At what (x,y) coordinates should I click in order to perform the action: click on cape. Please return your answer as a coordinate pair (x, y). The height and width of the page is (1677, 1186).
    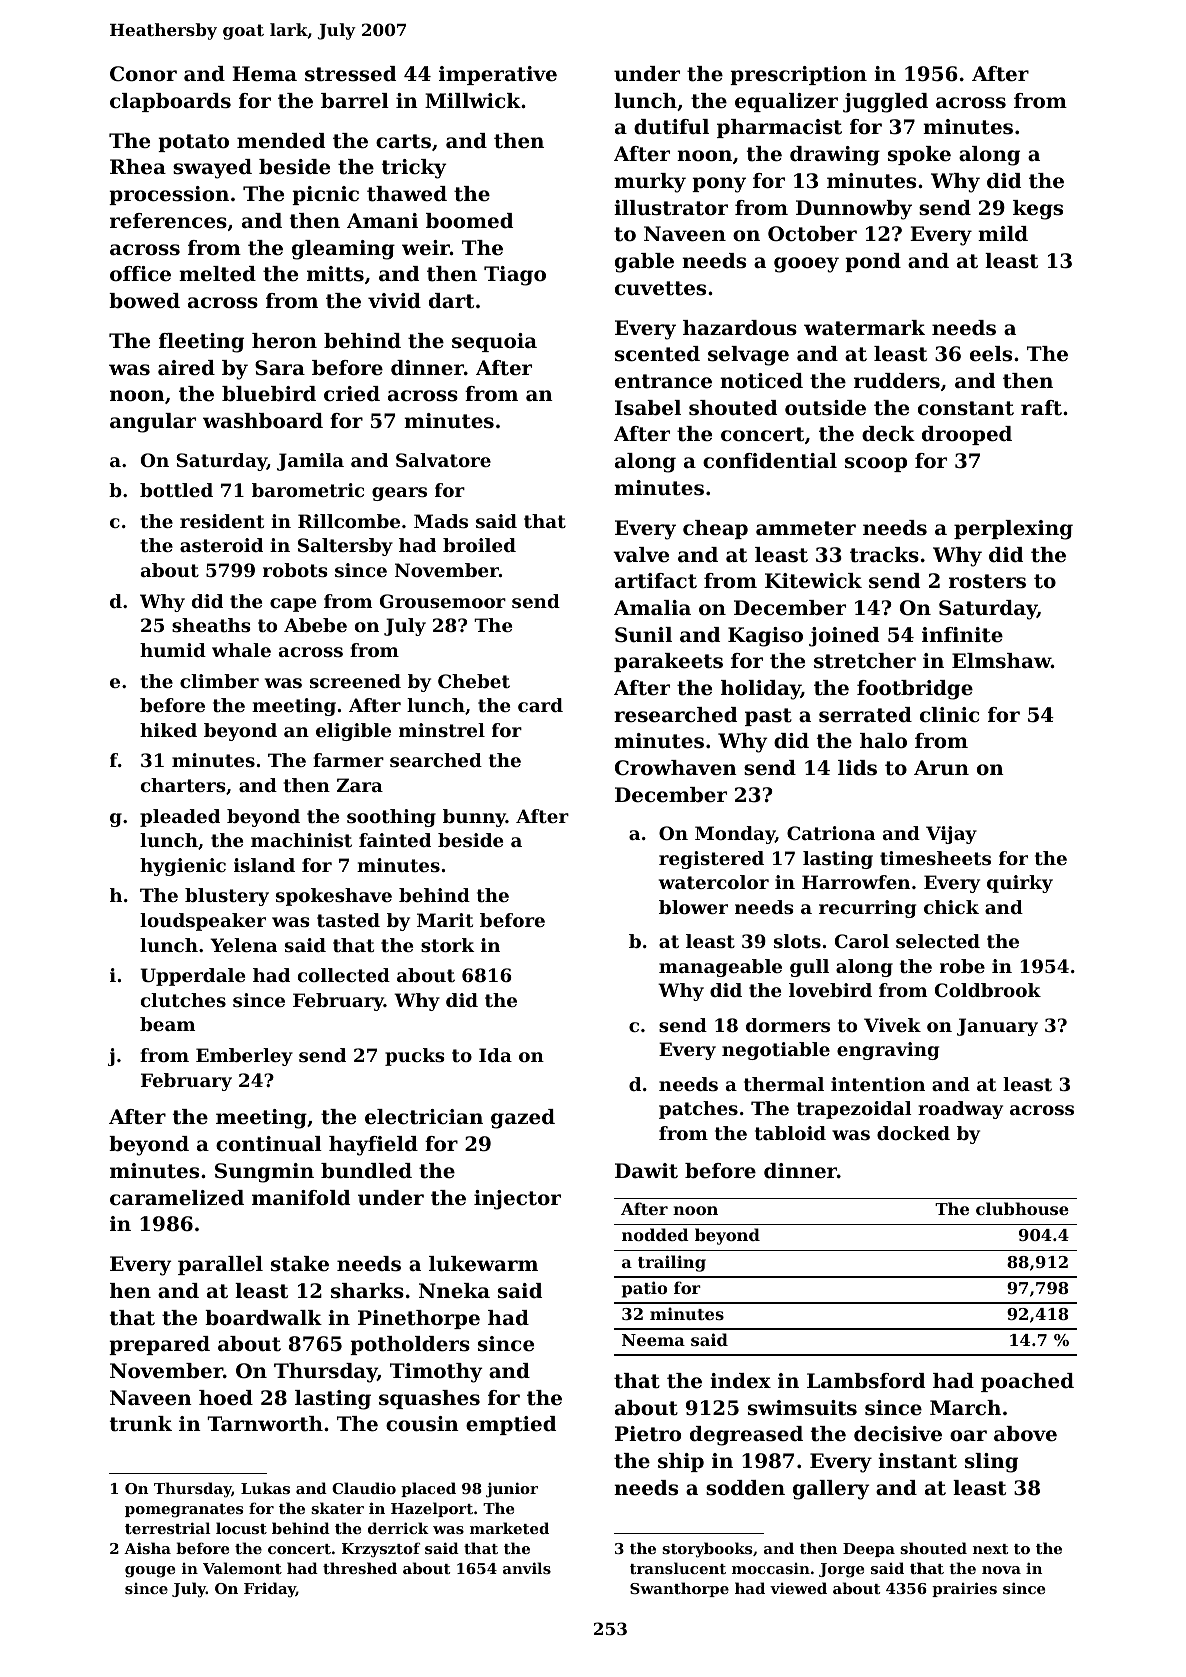
    Looking at the image, I should click on (293, 605).
